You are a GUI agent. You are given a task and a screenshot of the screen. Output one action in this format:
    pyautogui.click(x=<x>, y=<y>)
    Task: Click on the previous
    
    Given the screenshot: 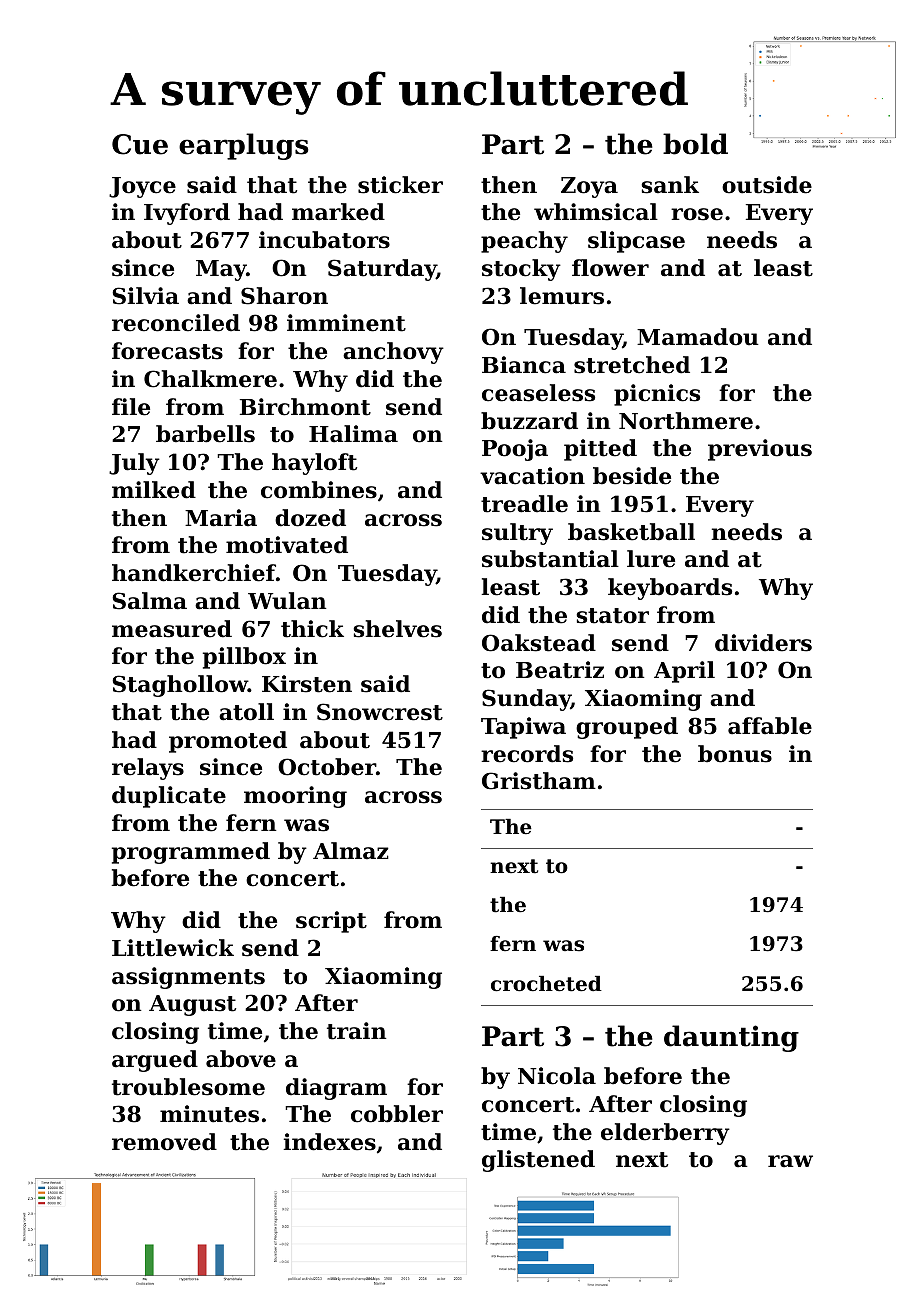 What is the action you would take?
    pyautogui.click(x=760, y=450)
